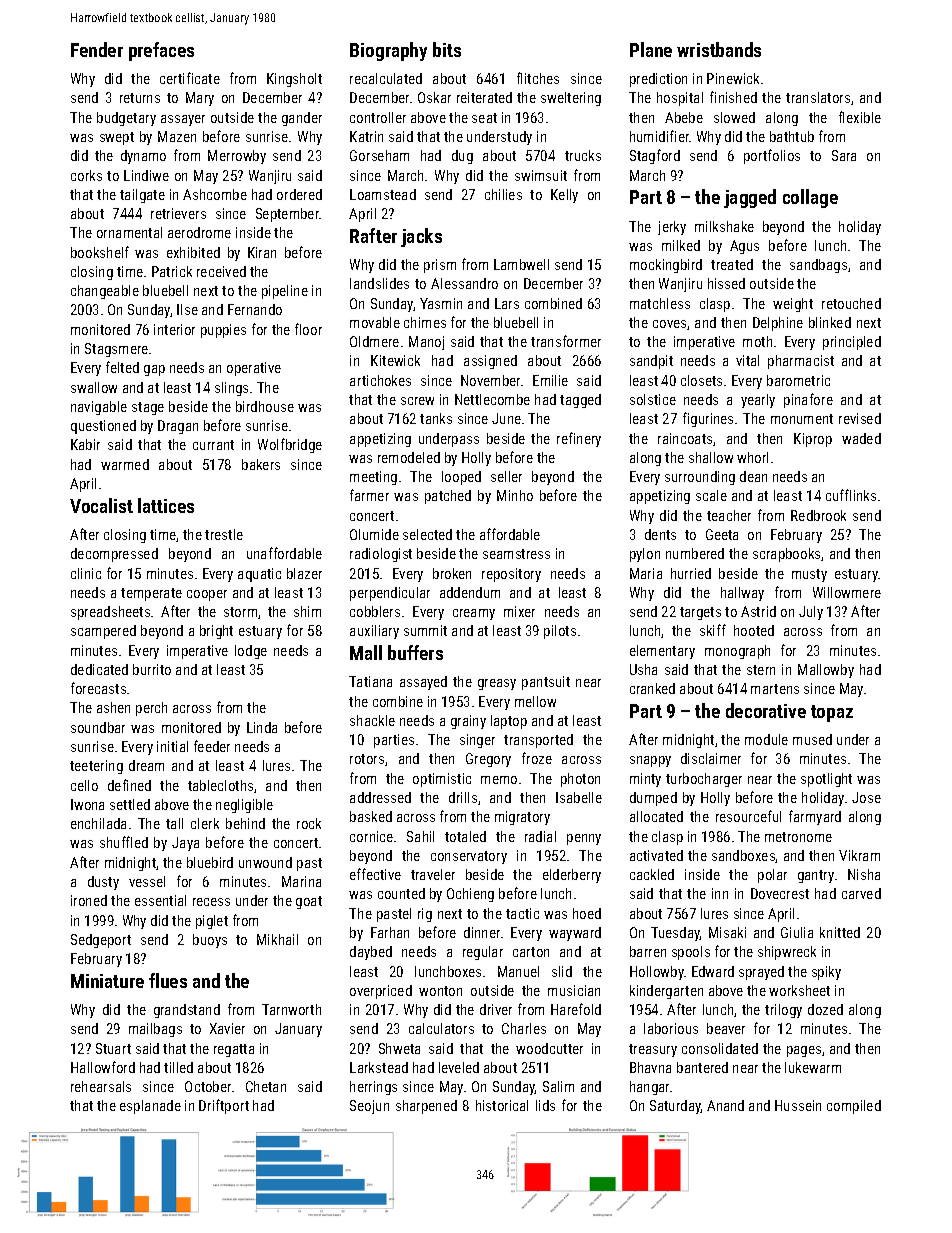 The image size is (952, 1233). I want to click on Tarnworth, so click(291, 1009).
